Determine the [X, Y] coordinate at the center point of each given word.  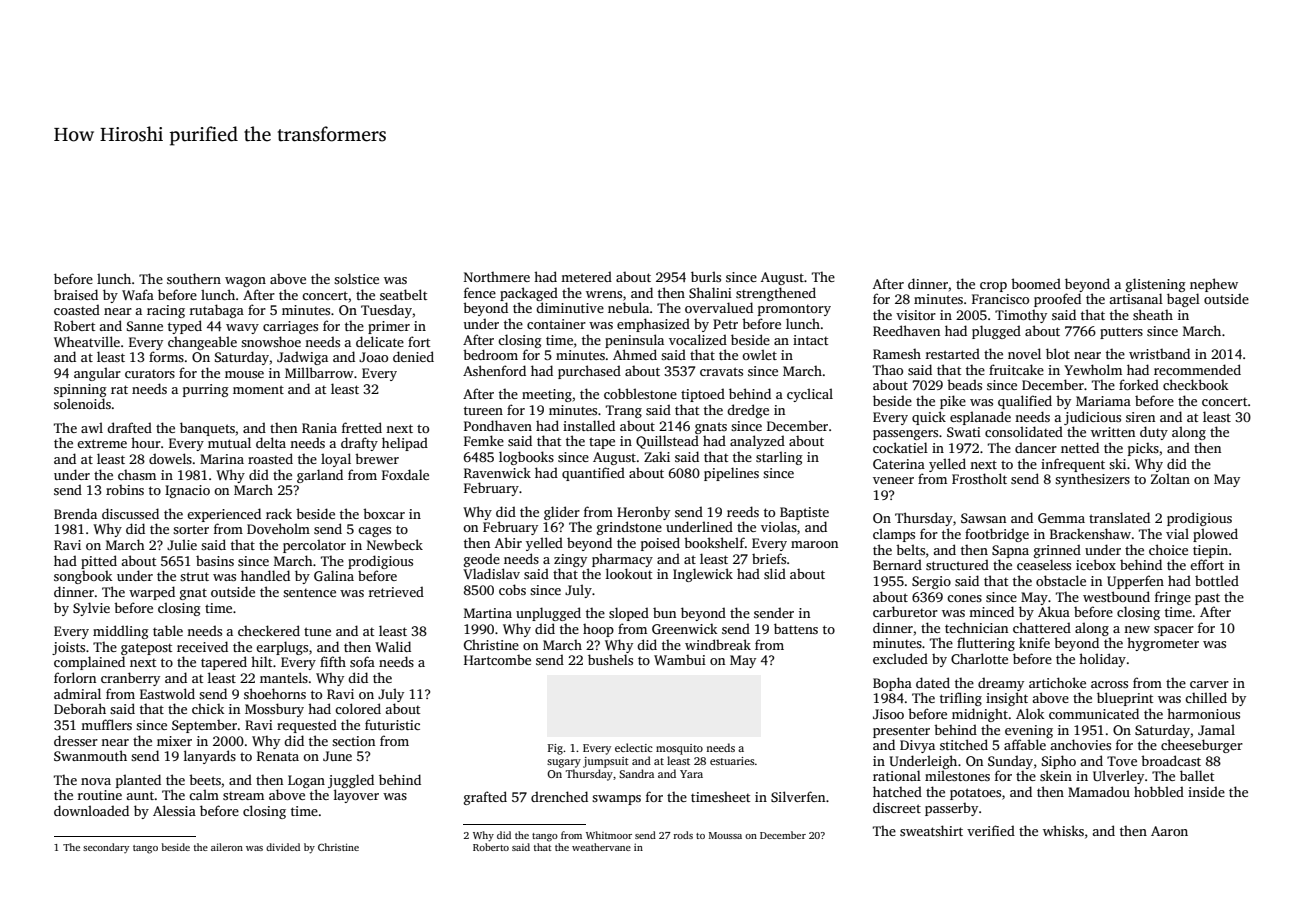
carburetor [905, 611]
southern [194, 278]
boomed [1036, 283]
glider [562, 513]
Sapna [1010, 551]
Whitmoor [609, 835]
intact [810, 340]
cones [964, 598]
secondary [106, 848]
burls [706, 276]
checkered [269, 630]
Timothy [1021, 316]
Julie [182, 544]
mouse [244, 374]
